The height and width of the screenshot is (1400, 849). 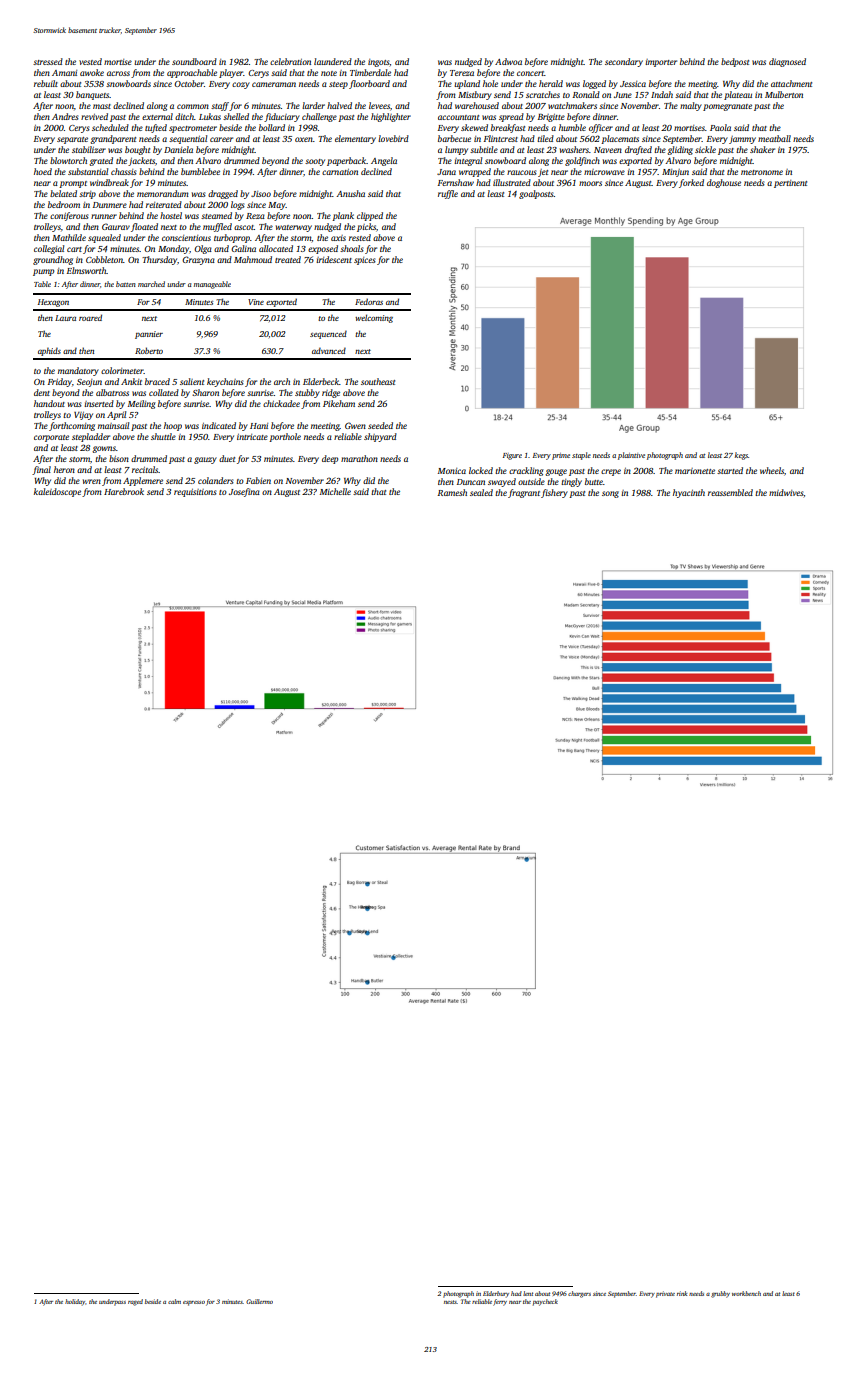 I want to click on sooty, so click(x=315, y=162).
